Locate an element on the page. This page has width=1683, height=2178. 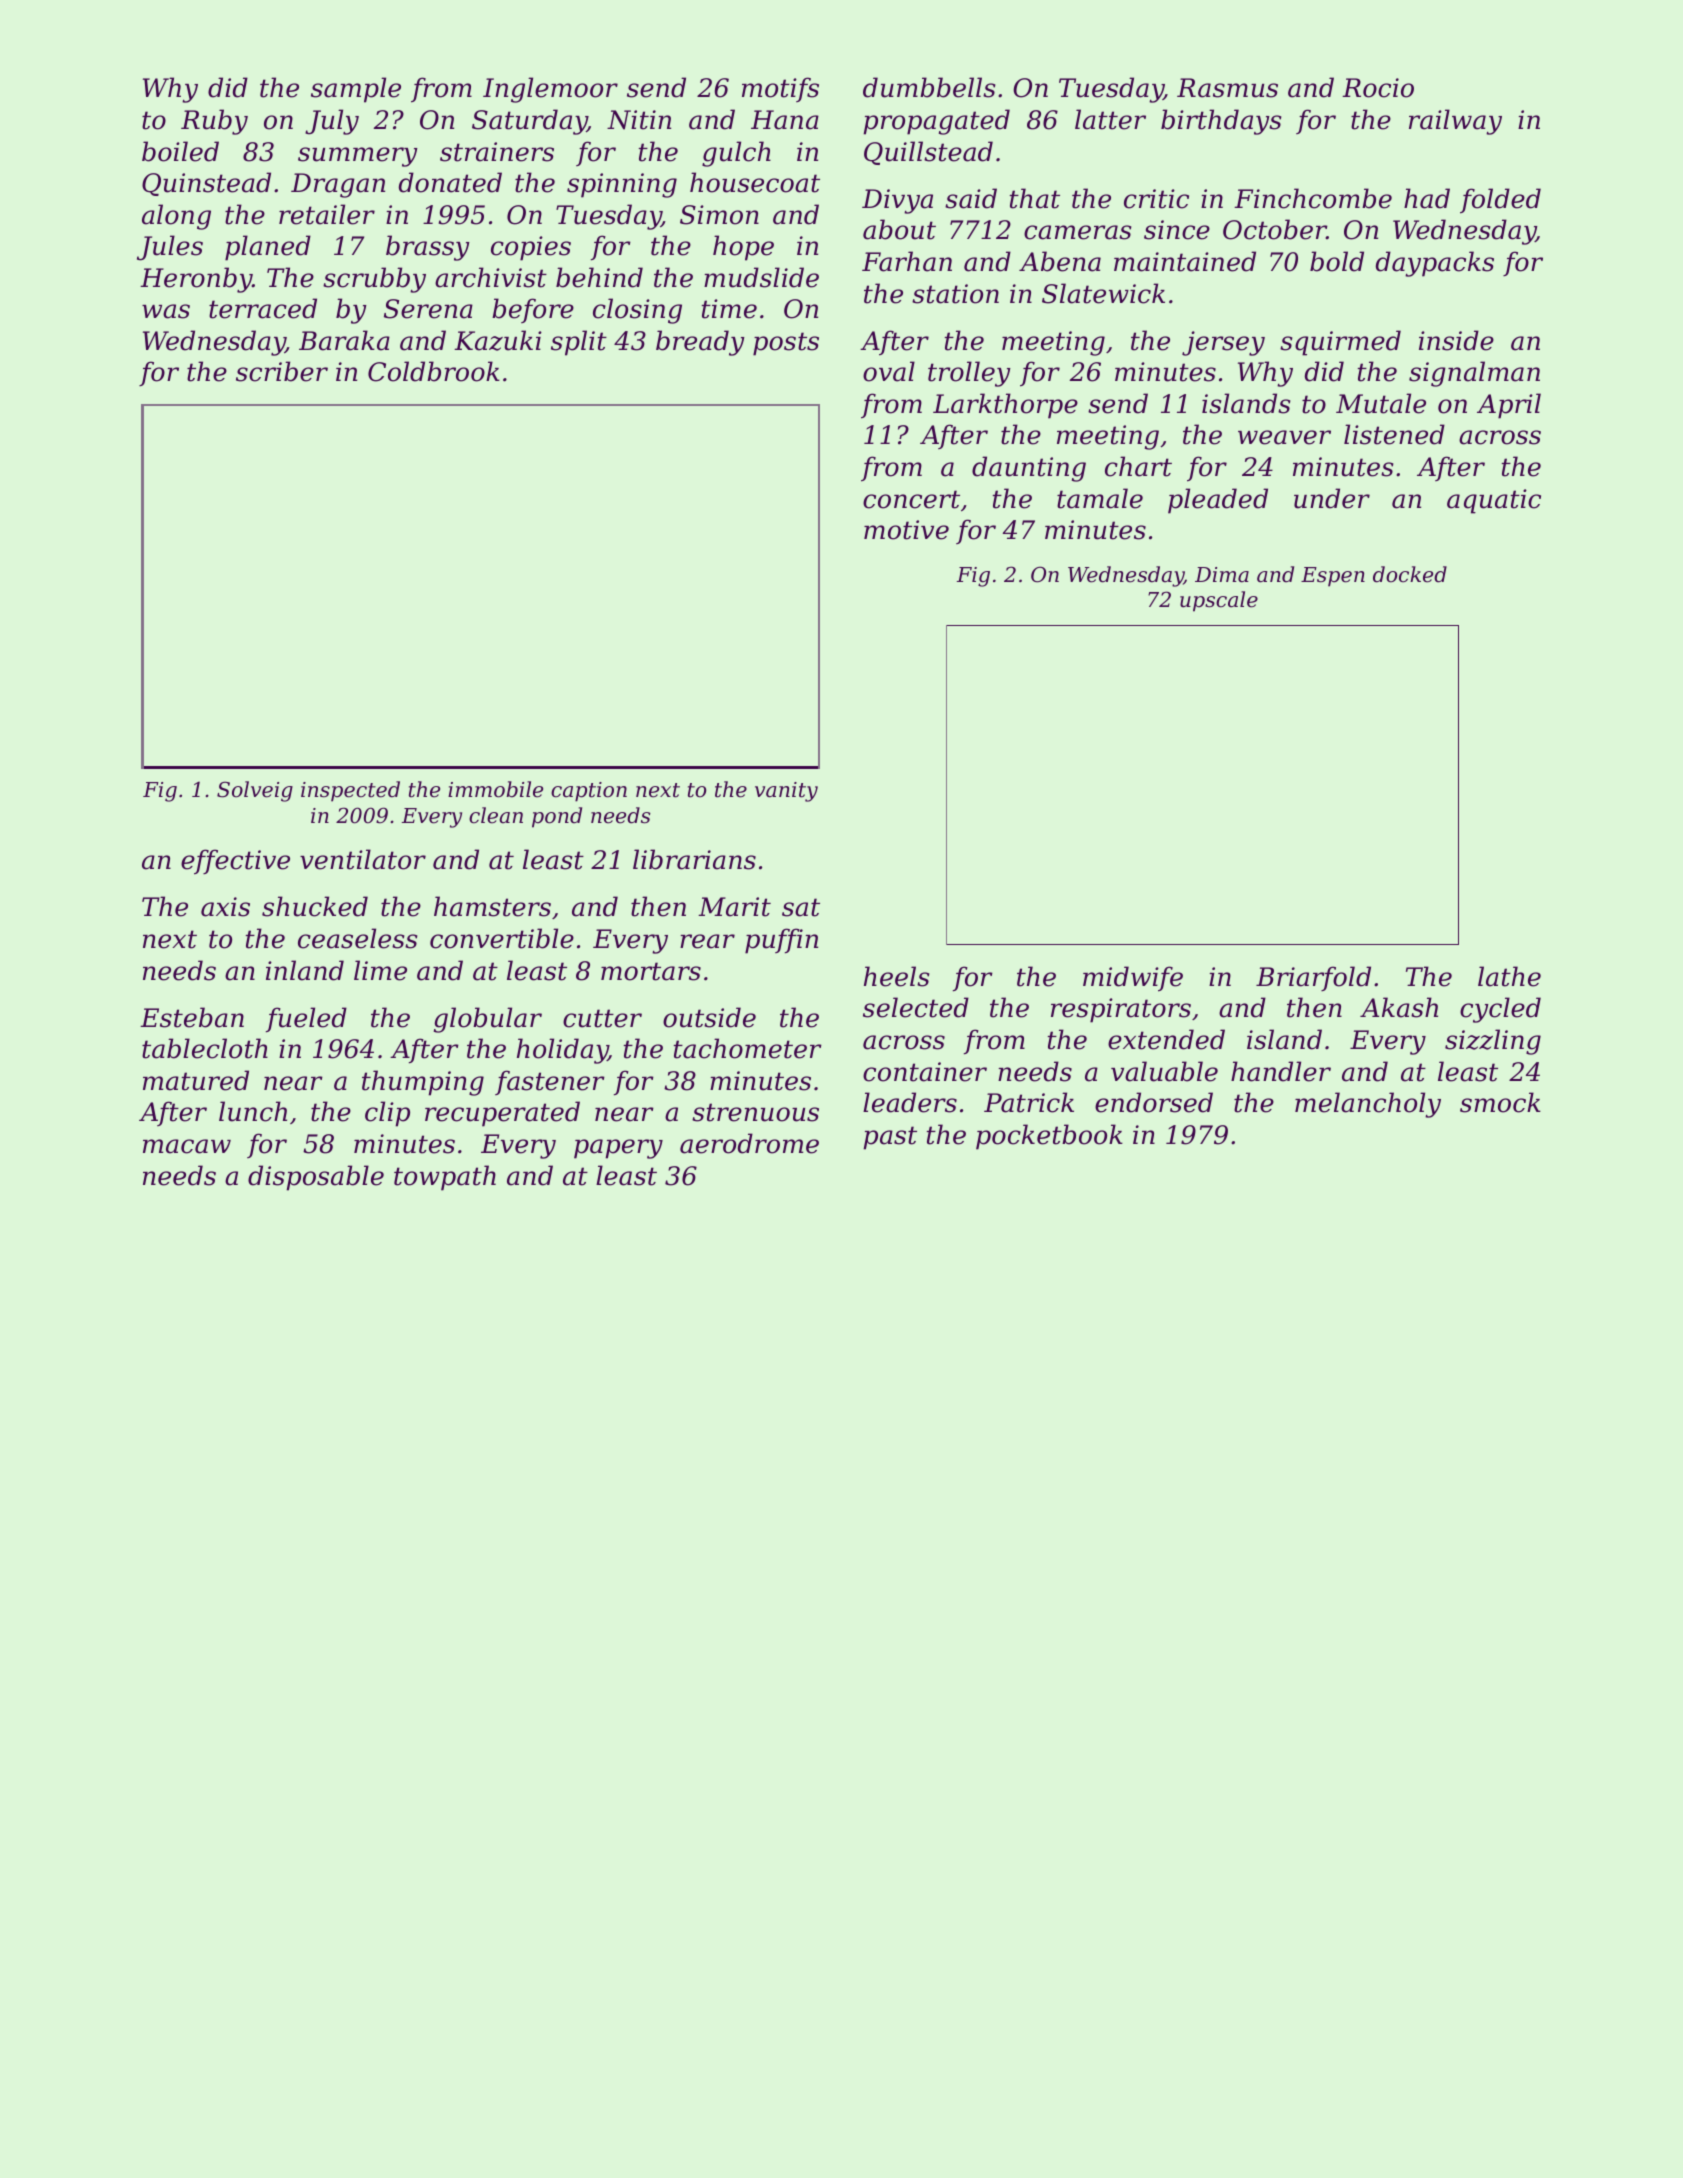
Inglemoor is located at coordinates (550, 90).
